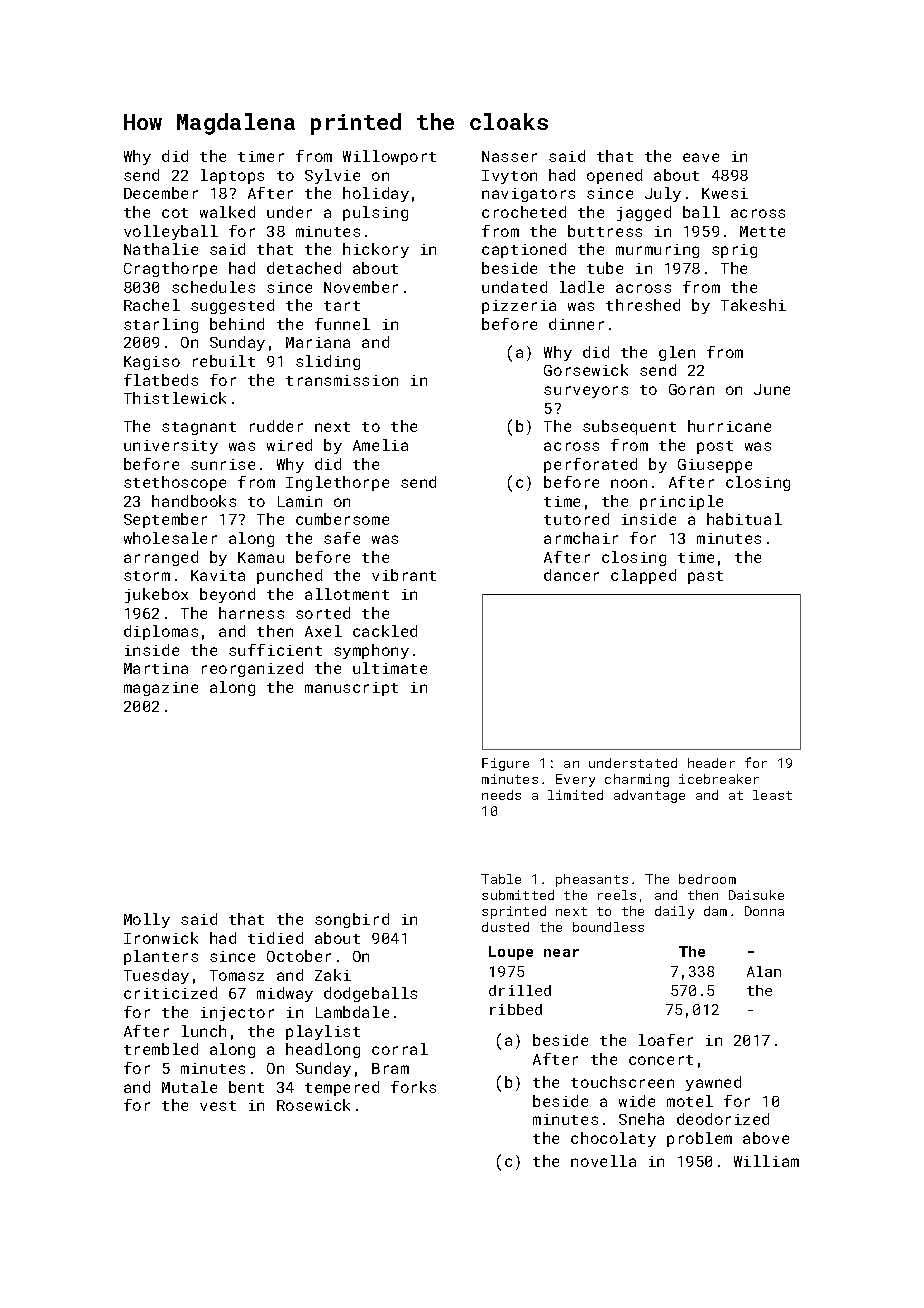  What do you see at coordinates (614, 176) in the page?
I see `opened` at bounding box center [614, 176].
